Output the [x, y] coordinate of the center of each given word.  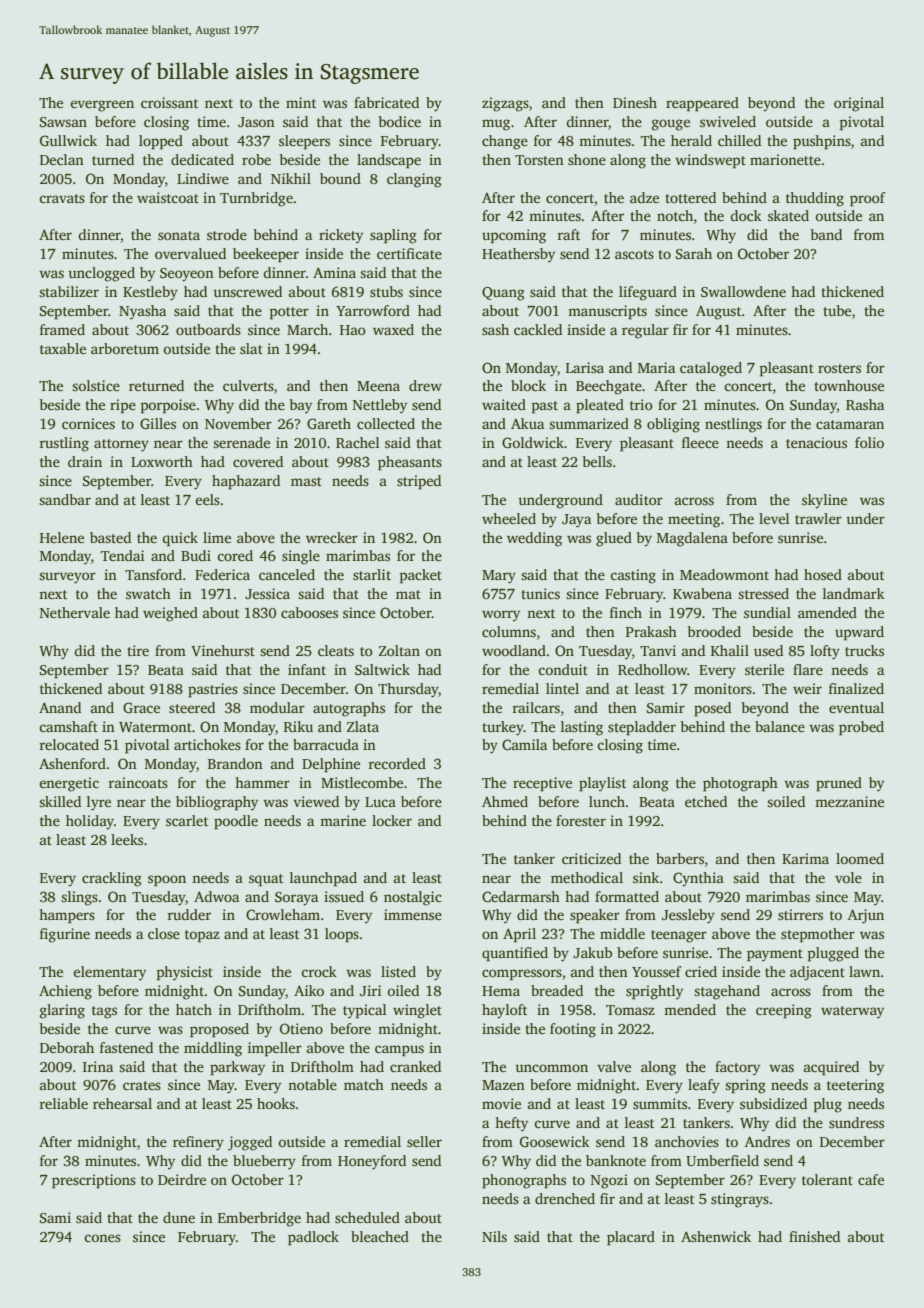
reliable [63, 1103]
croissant [169, 102]
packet [420, 576]
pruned [839, 784]
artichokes [207, 744]
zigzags [505, 104]
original [859, 104]
